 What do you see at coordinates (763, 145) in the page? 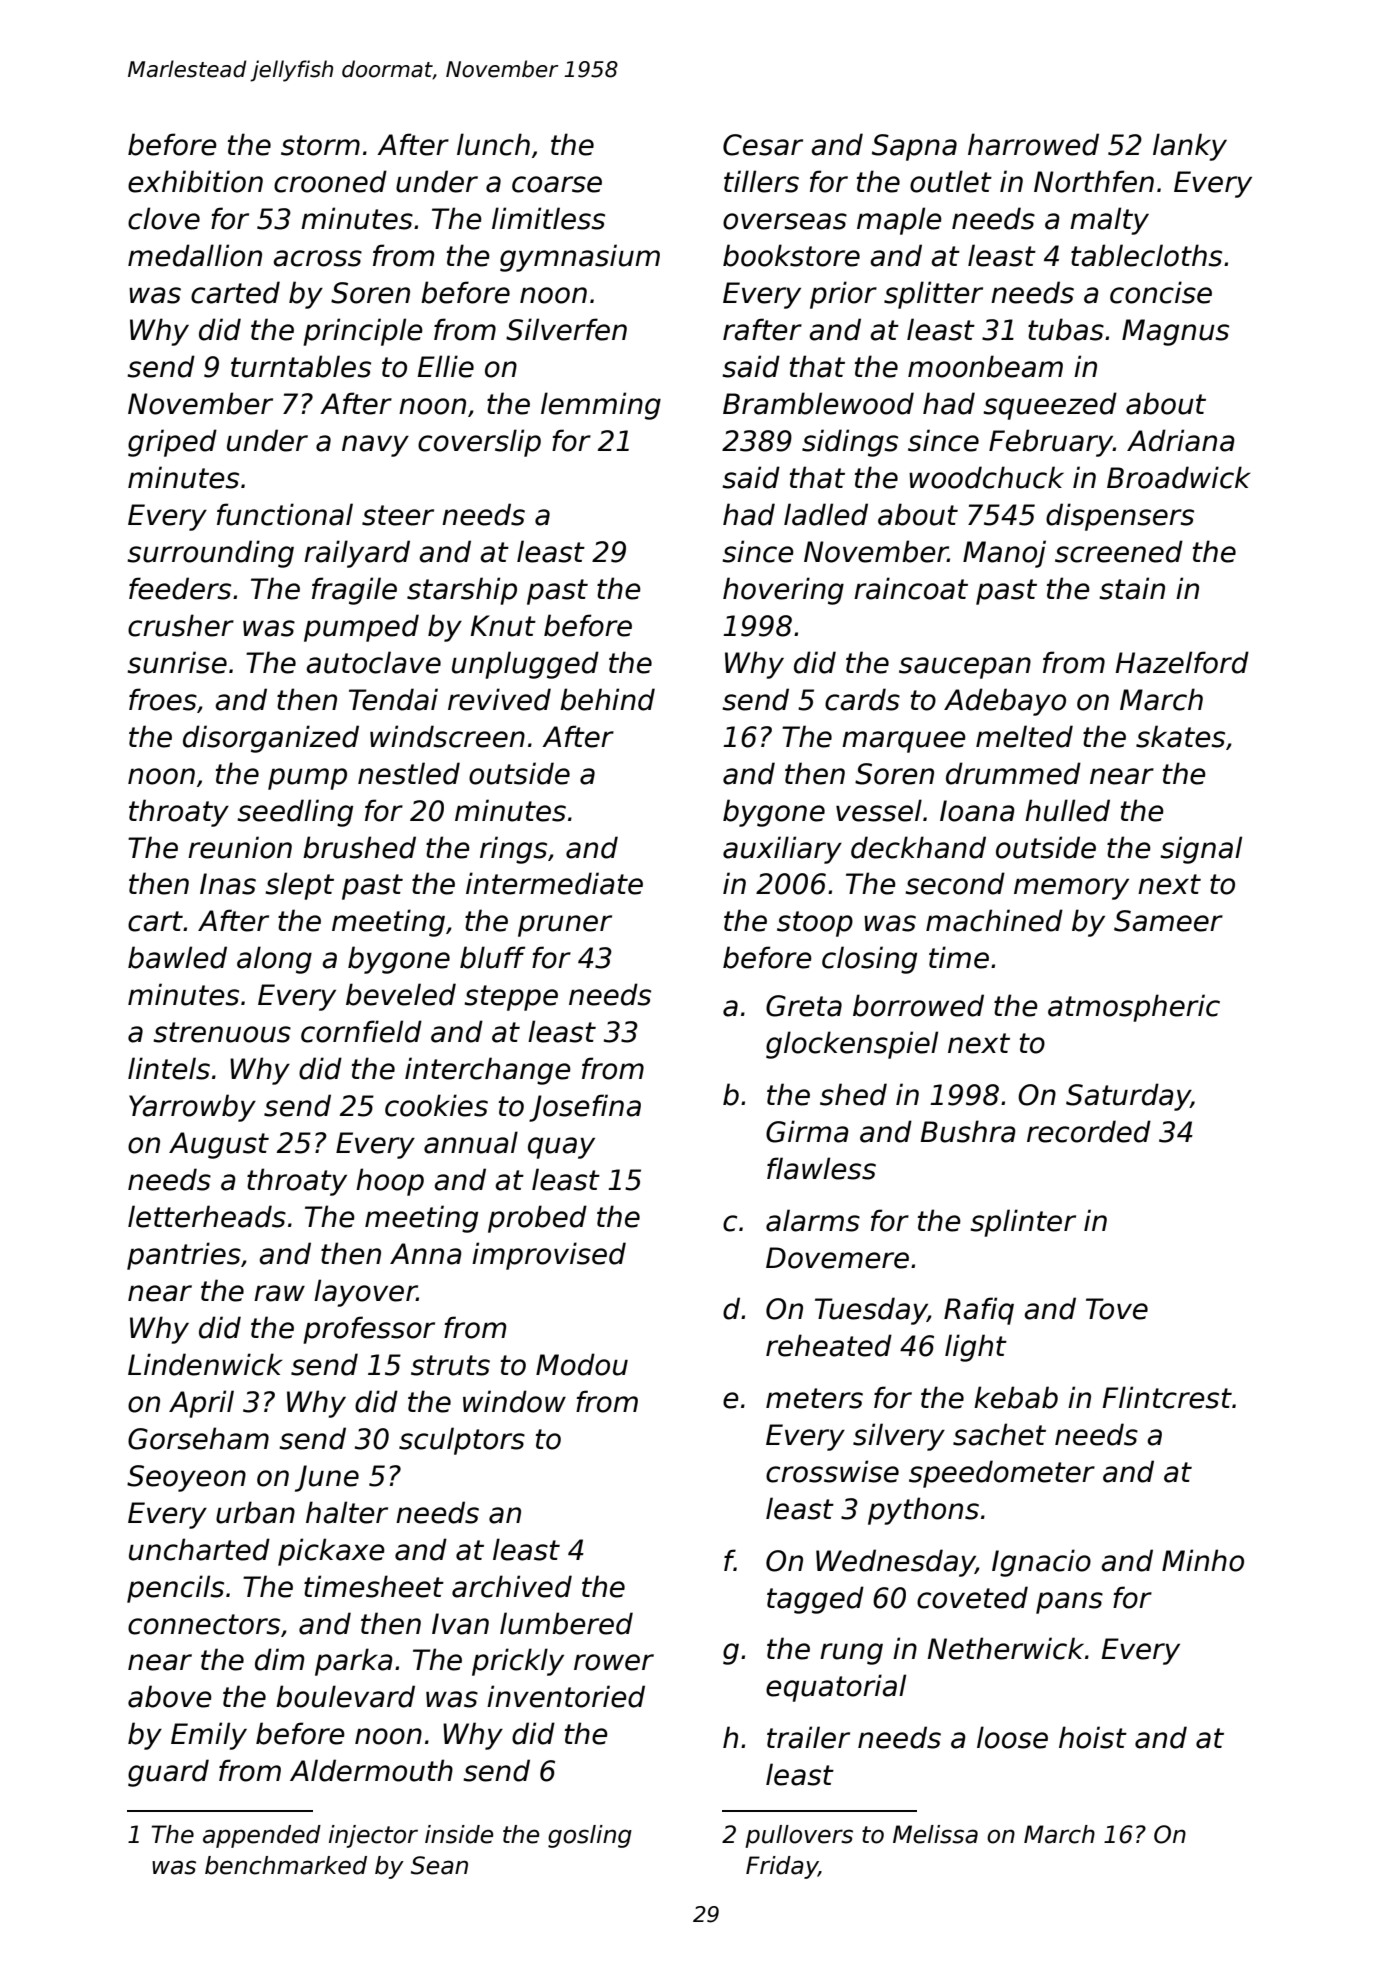
I see `Cesar` at bounding box center [763, 145].
